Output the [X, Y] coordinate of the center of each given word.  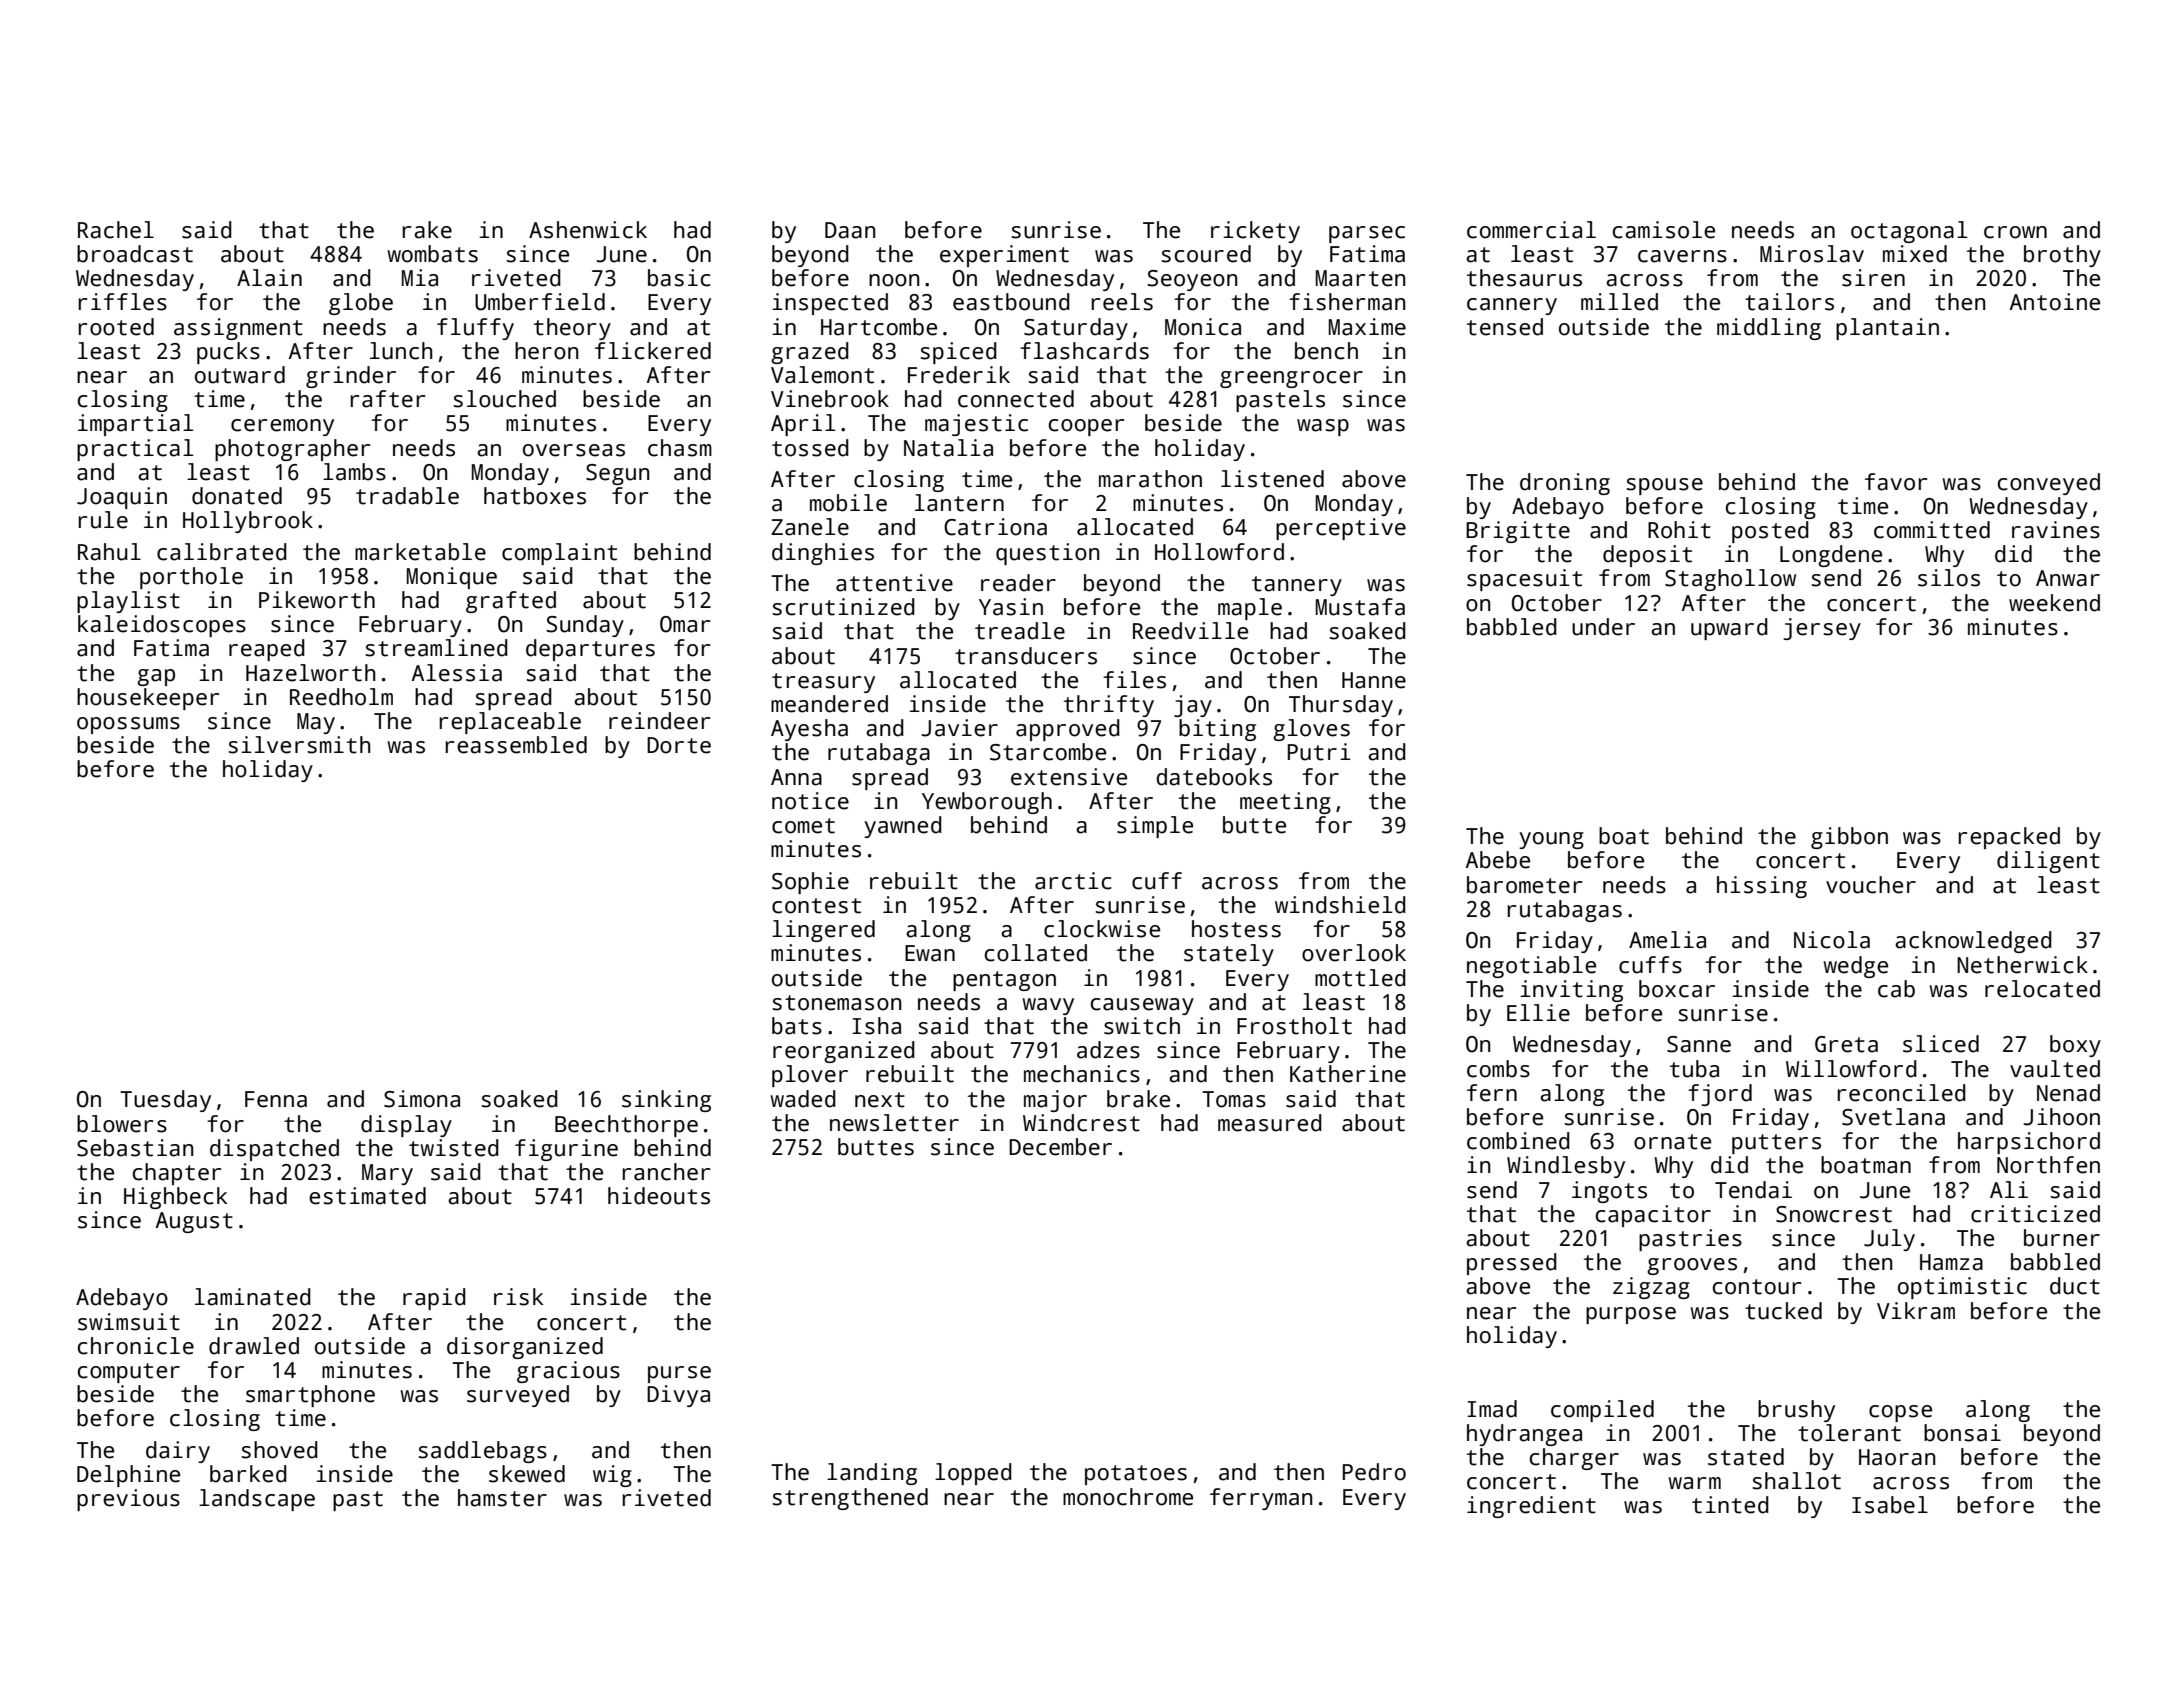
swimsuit [129, 1322]
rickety [1255, 232]
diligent [2048, 862]
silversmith [300, 745]
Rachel [116, 230]
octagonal [1909, 232]
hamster [502, 1498]
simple [1155, 827]
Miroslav [1812, 254]
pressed [1512, 1264]
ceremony [282, 427]
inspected [830, 304]
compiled [1602, 1411]
